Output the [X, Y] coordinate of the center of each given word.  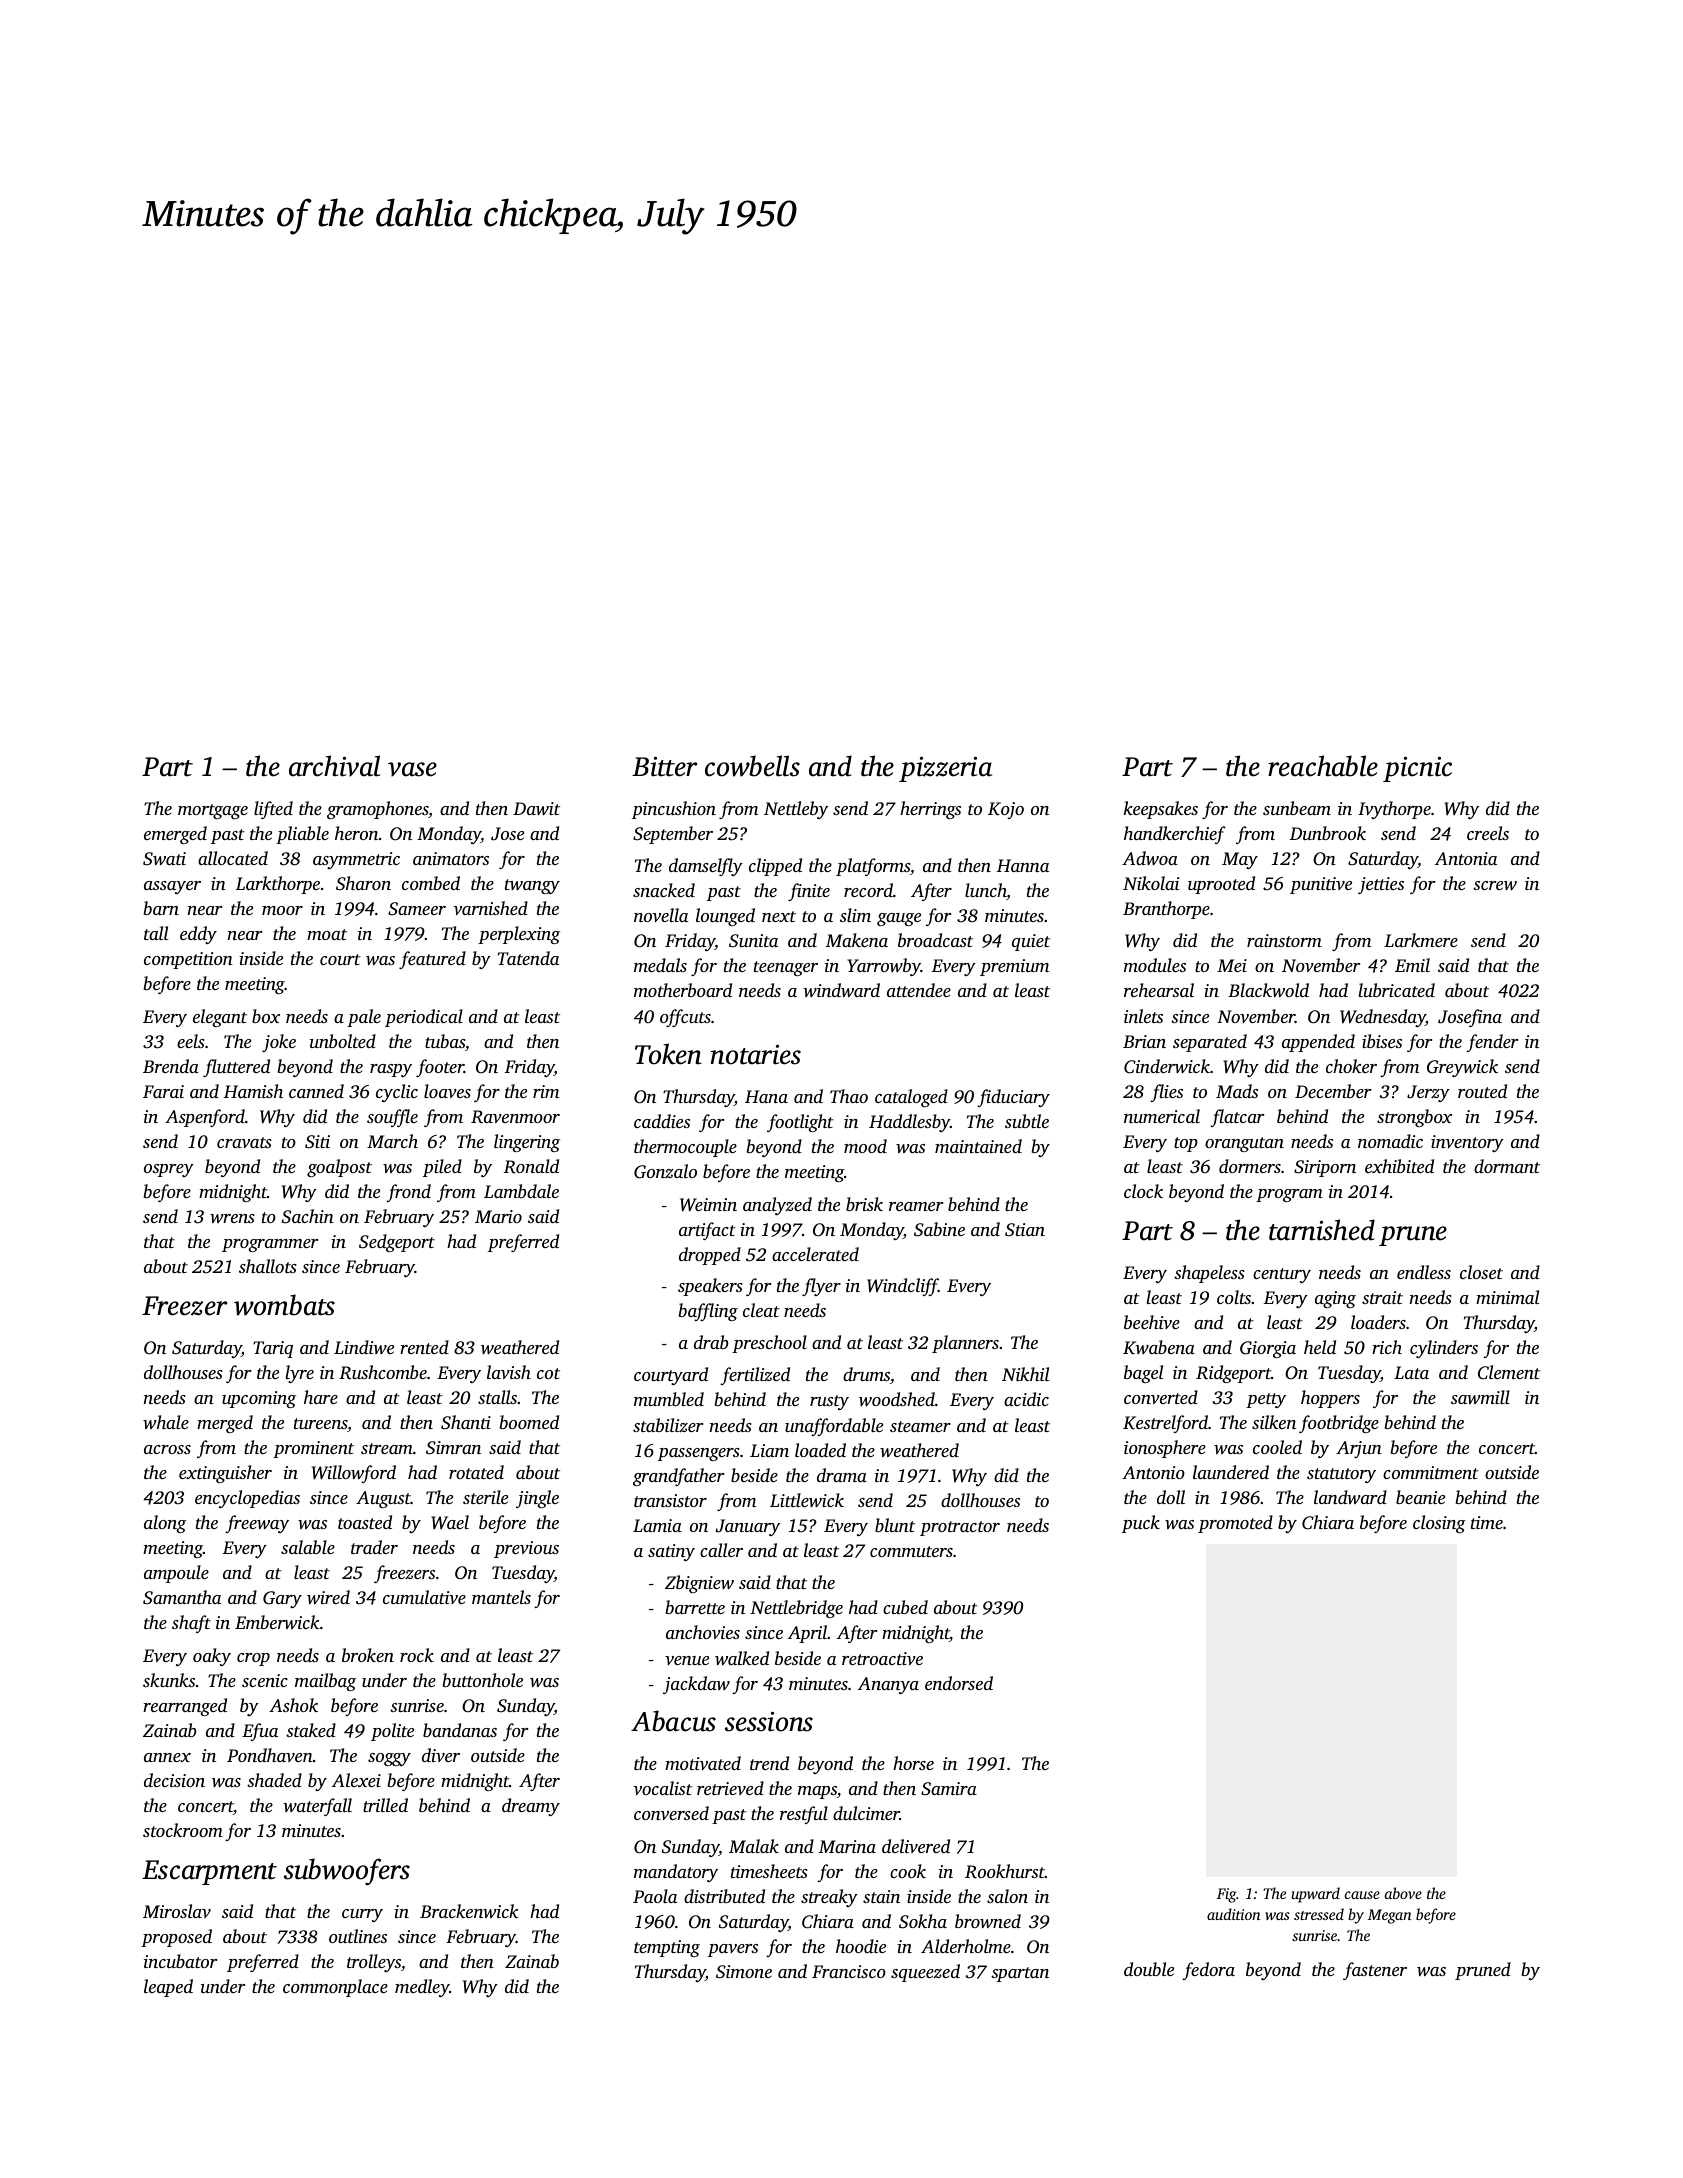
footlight [800, 1123]
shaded [274, 1780]
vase [412, 769]
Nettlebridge [796, 1609]
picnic [1417, 769]
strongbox [1414, 1118]
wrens [232, 1218]
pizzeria [945, 769]
